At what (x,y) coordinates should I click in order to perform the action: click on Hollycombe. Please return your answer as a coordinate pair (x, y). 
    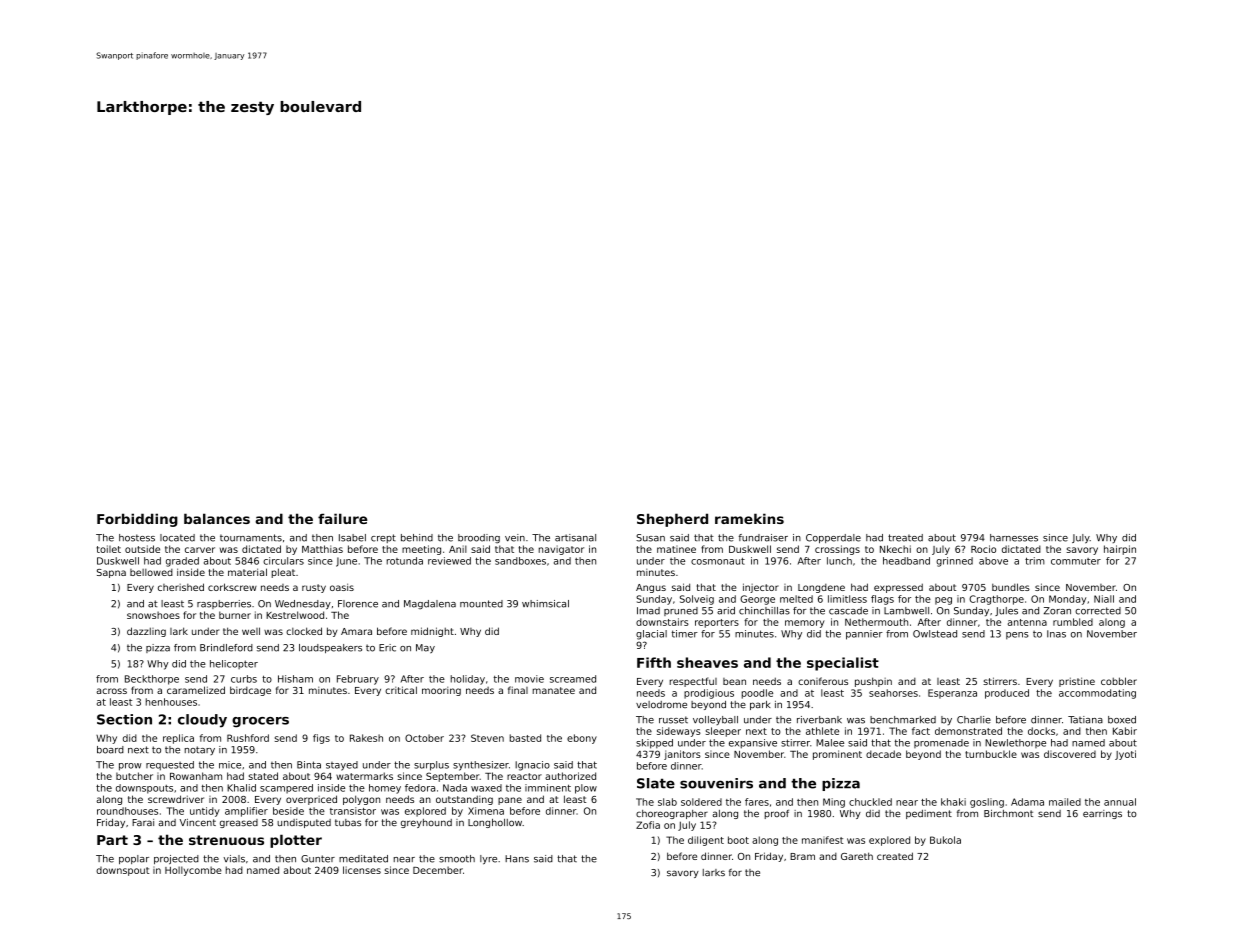
    Looking at the image, I should click on (193, 871).
